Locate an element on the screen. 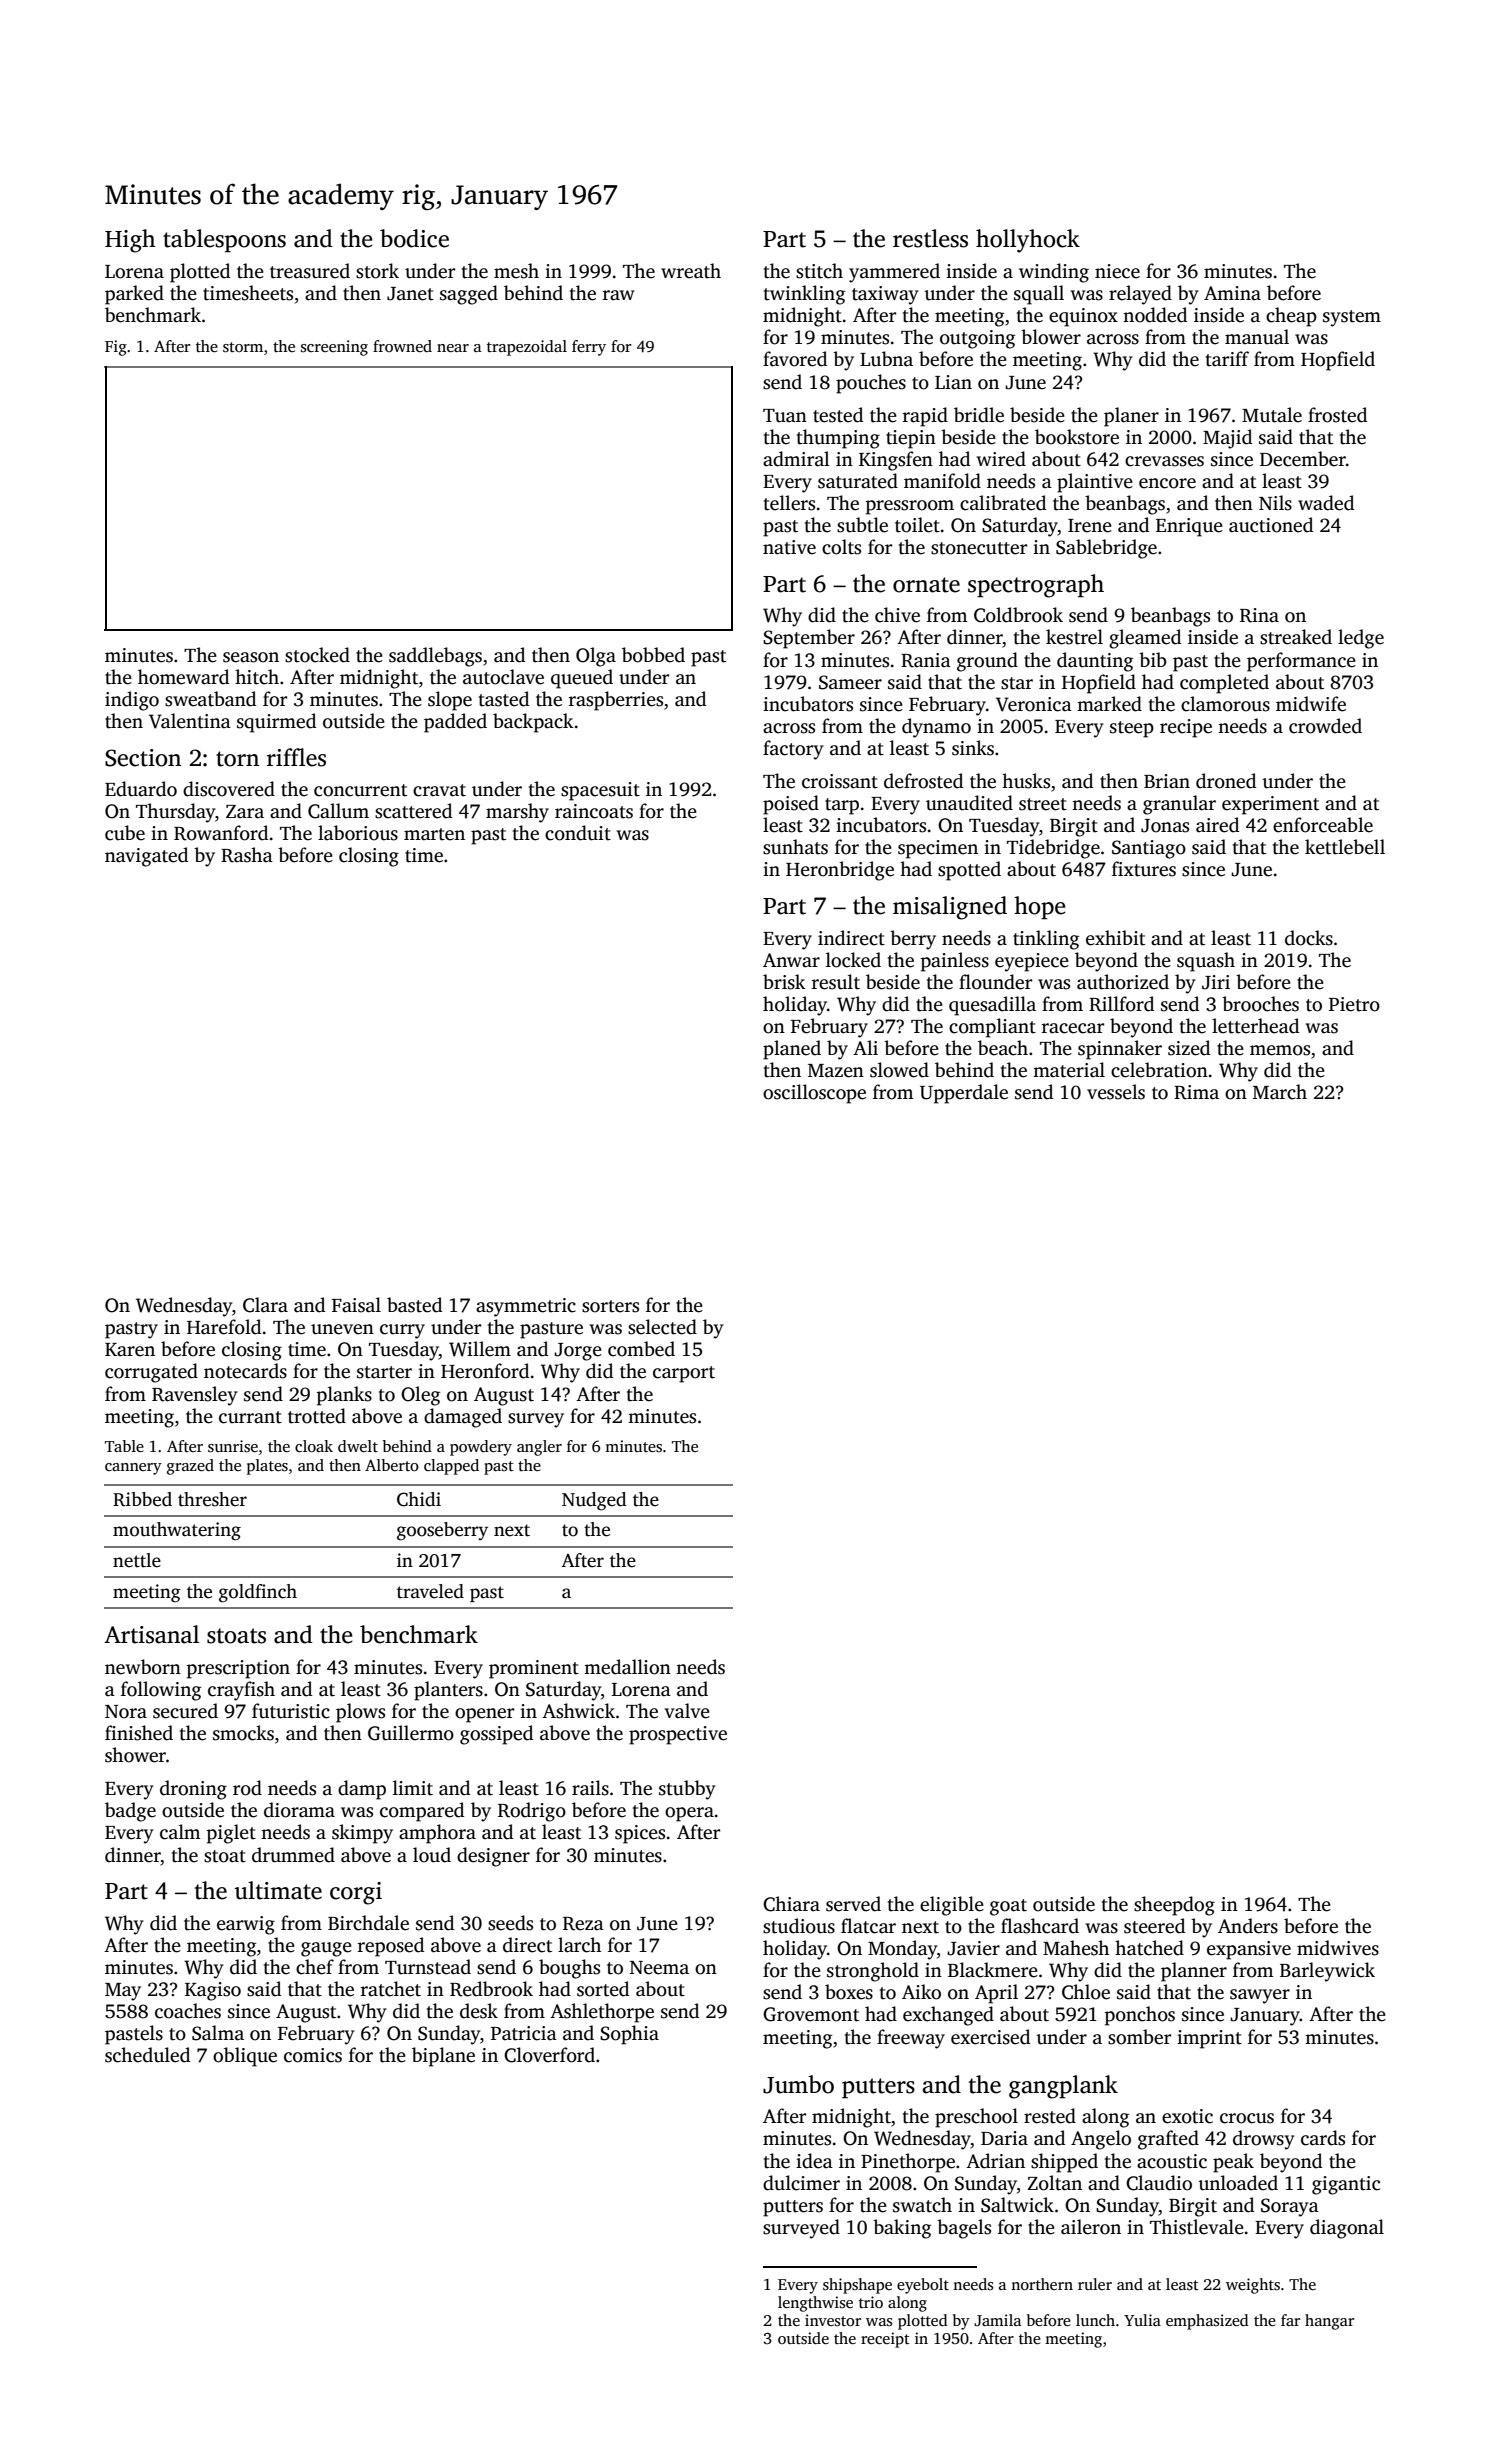 This screenshot has width=1496, height=2464. Amina is located at coordinates (1232, 293).
